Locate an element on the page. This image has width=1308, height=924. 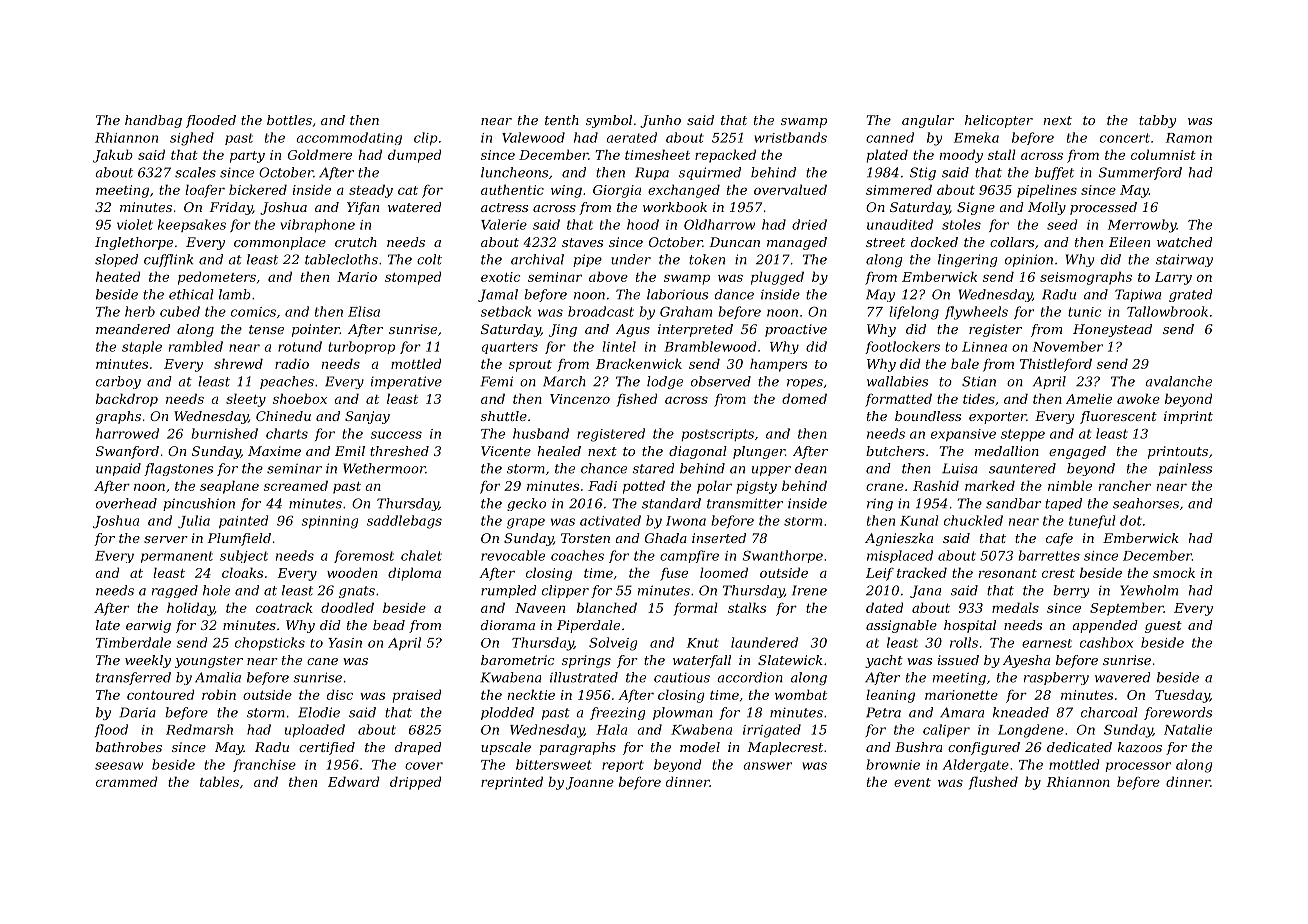
repacked is located at coordinates (725, 156).
